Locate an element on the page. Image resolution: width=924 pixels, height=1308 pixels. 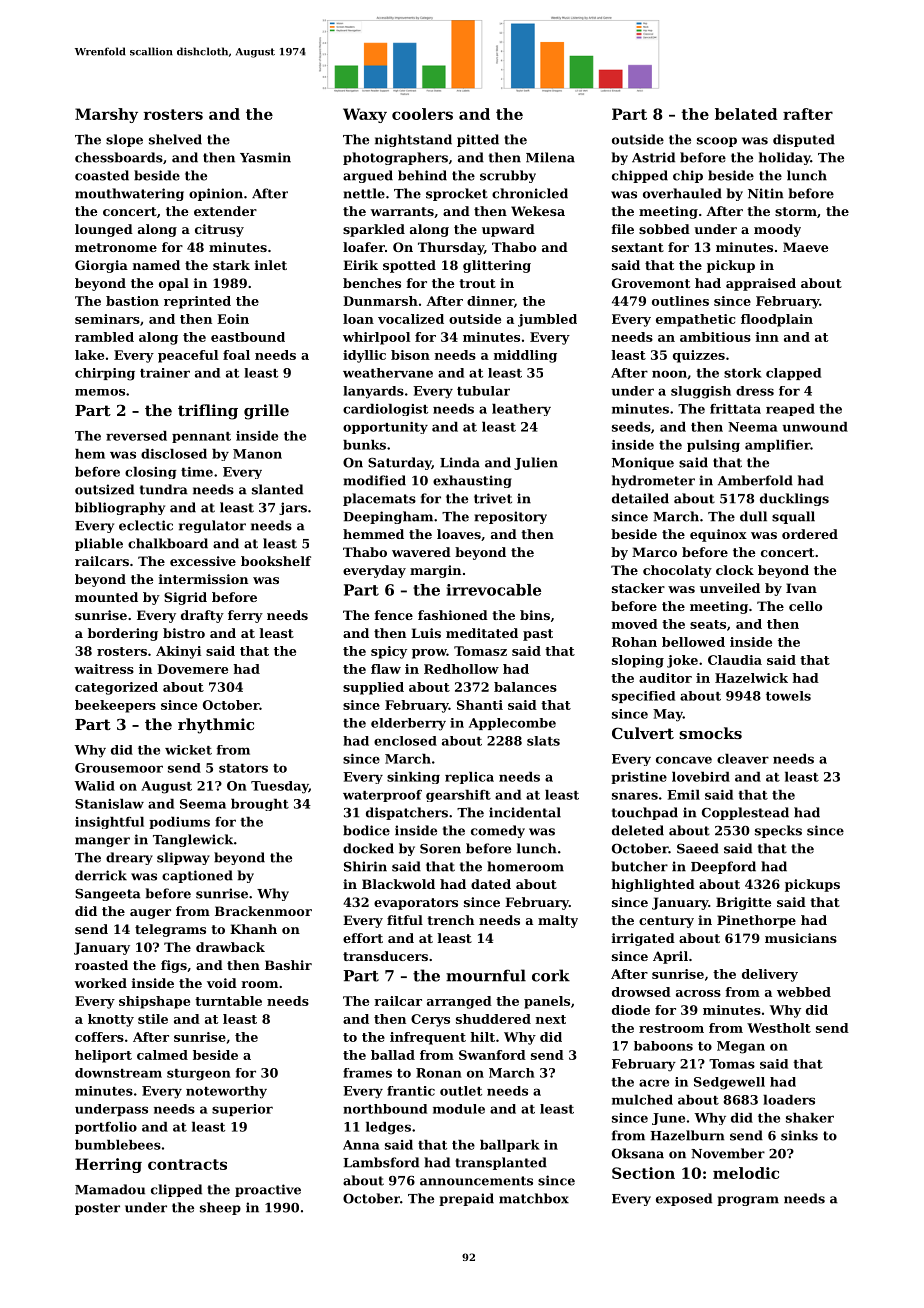
Marshy is located at coordinates (106, 115).
